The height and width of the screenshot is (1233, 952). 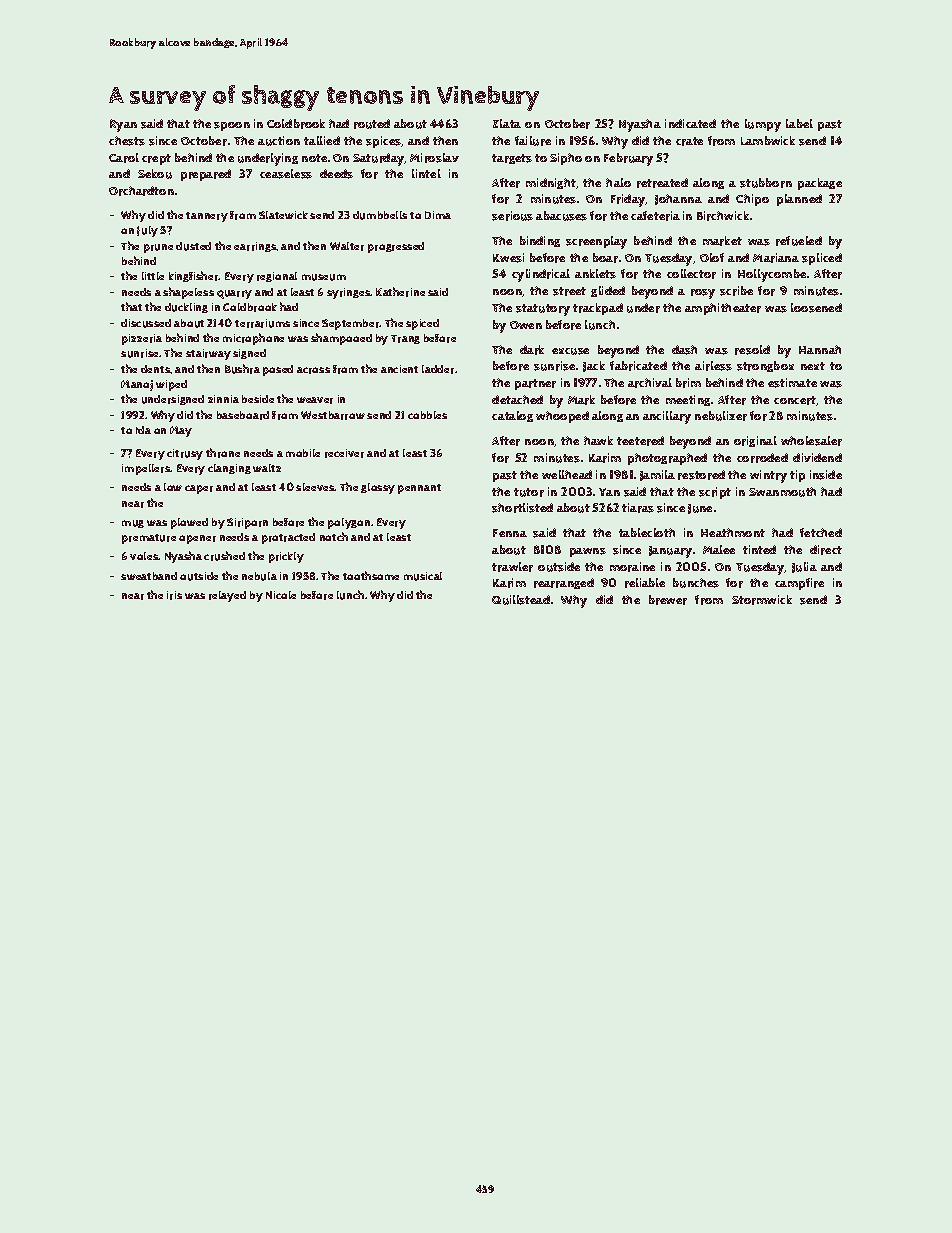 What do you see at coordinates (234, 294) in the screenshot?
I see `quarry` at bounding box center [234, 294].
